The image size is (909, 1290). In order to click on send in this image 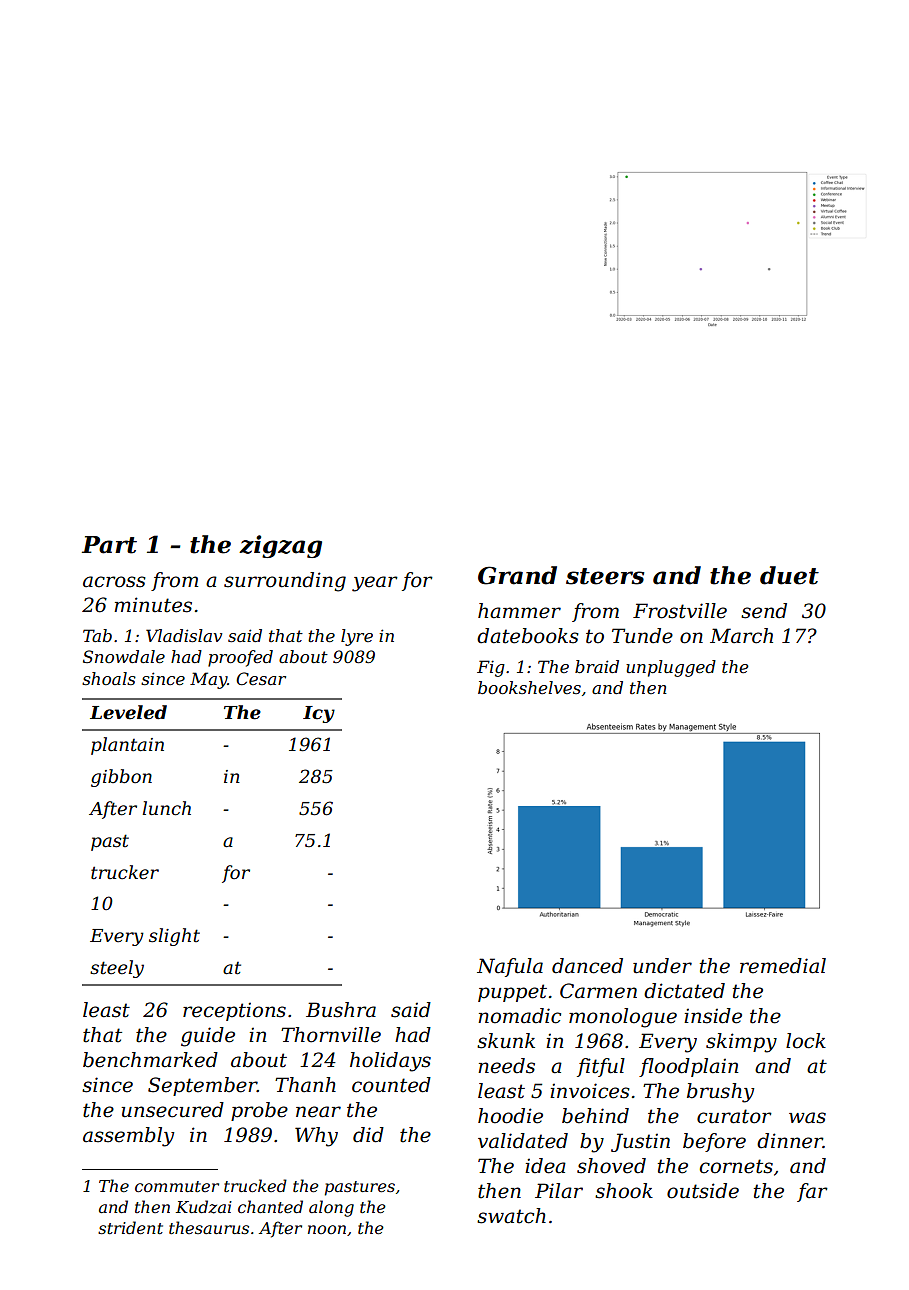, I will do `click(764, 611)`.
